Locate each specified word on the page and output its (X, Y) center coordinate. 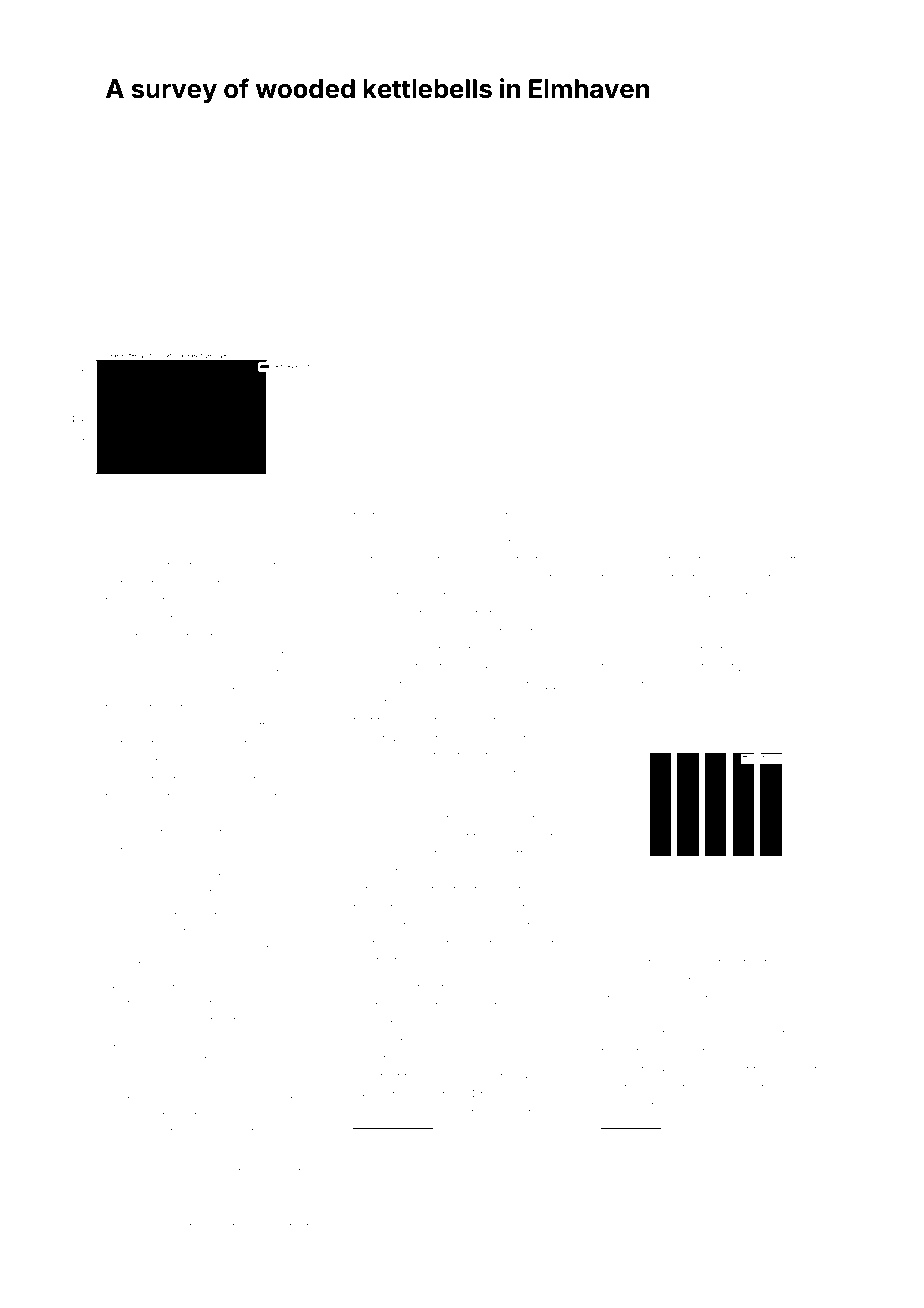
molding (624, 1107)
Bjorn (272, 762)
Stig (510, 543)
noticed (246, 1044)
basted (166, 565)
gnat (541, 838)
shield (396, 818)
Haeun (168, 1227)
